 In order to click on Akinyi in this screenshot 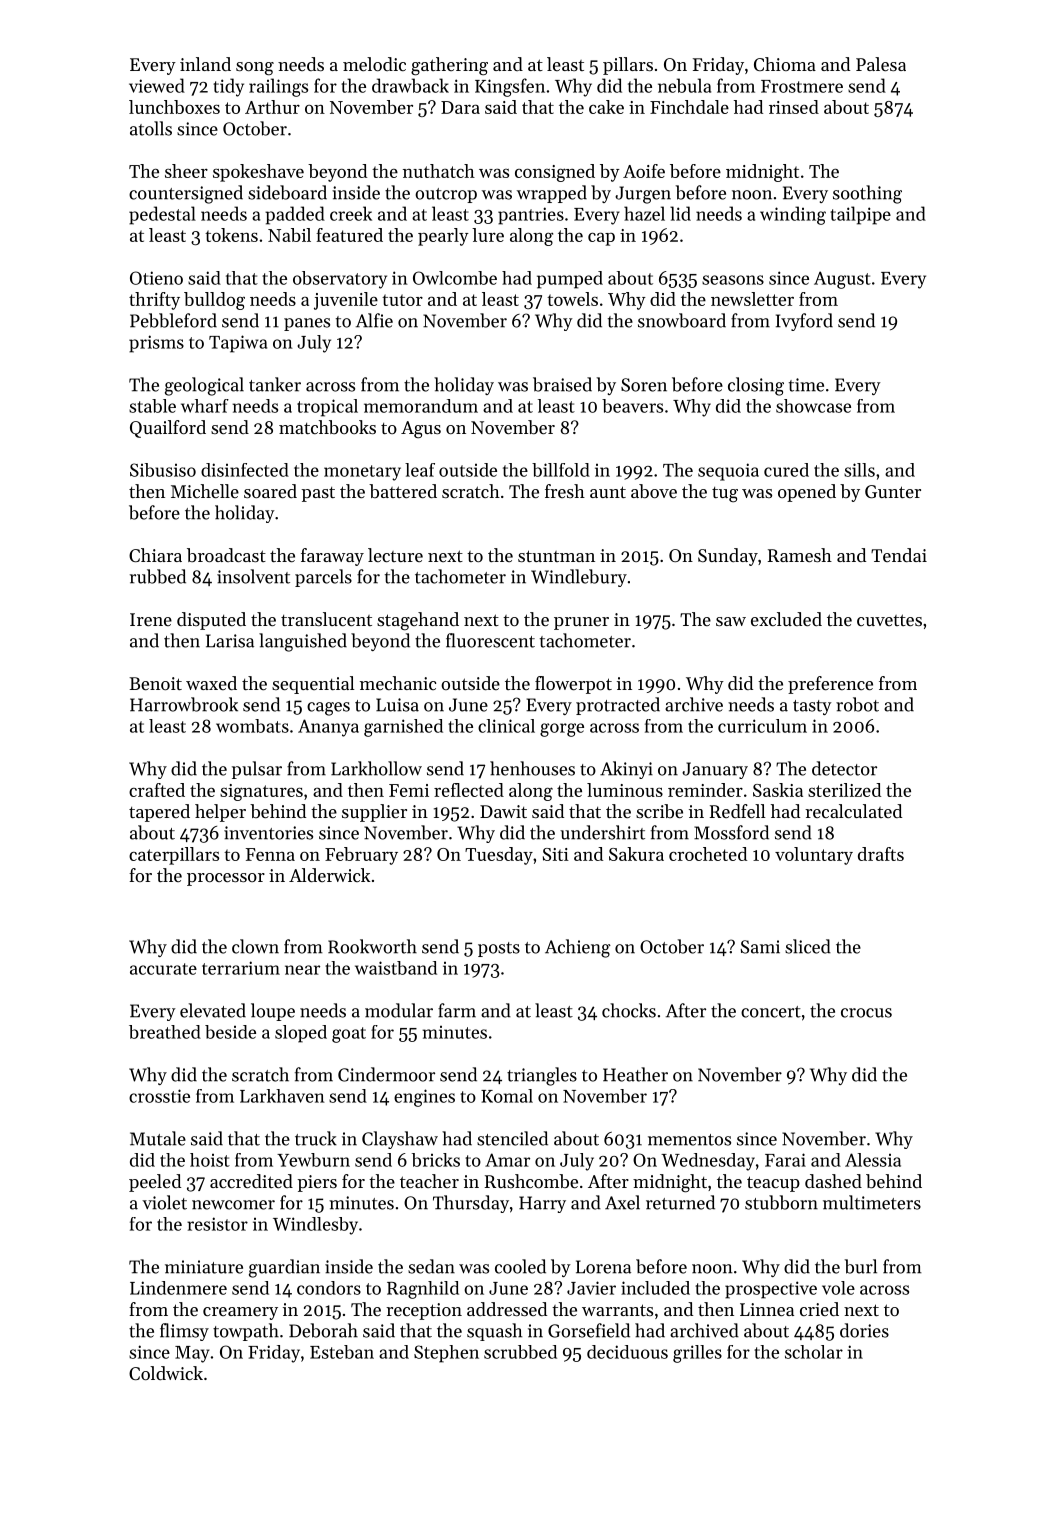, I will do `click(626, 770)`.
